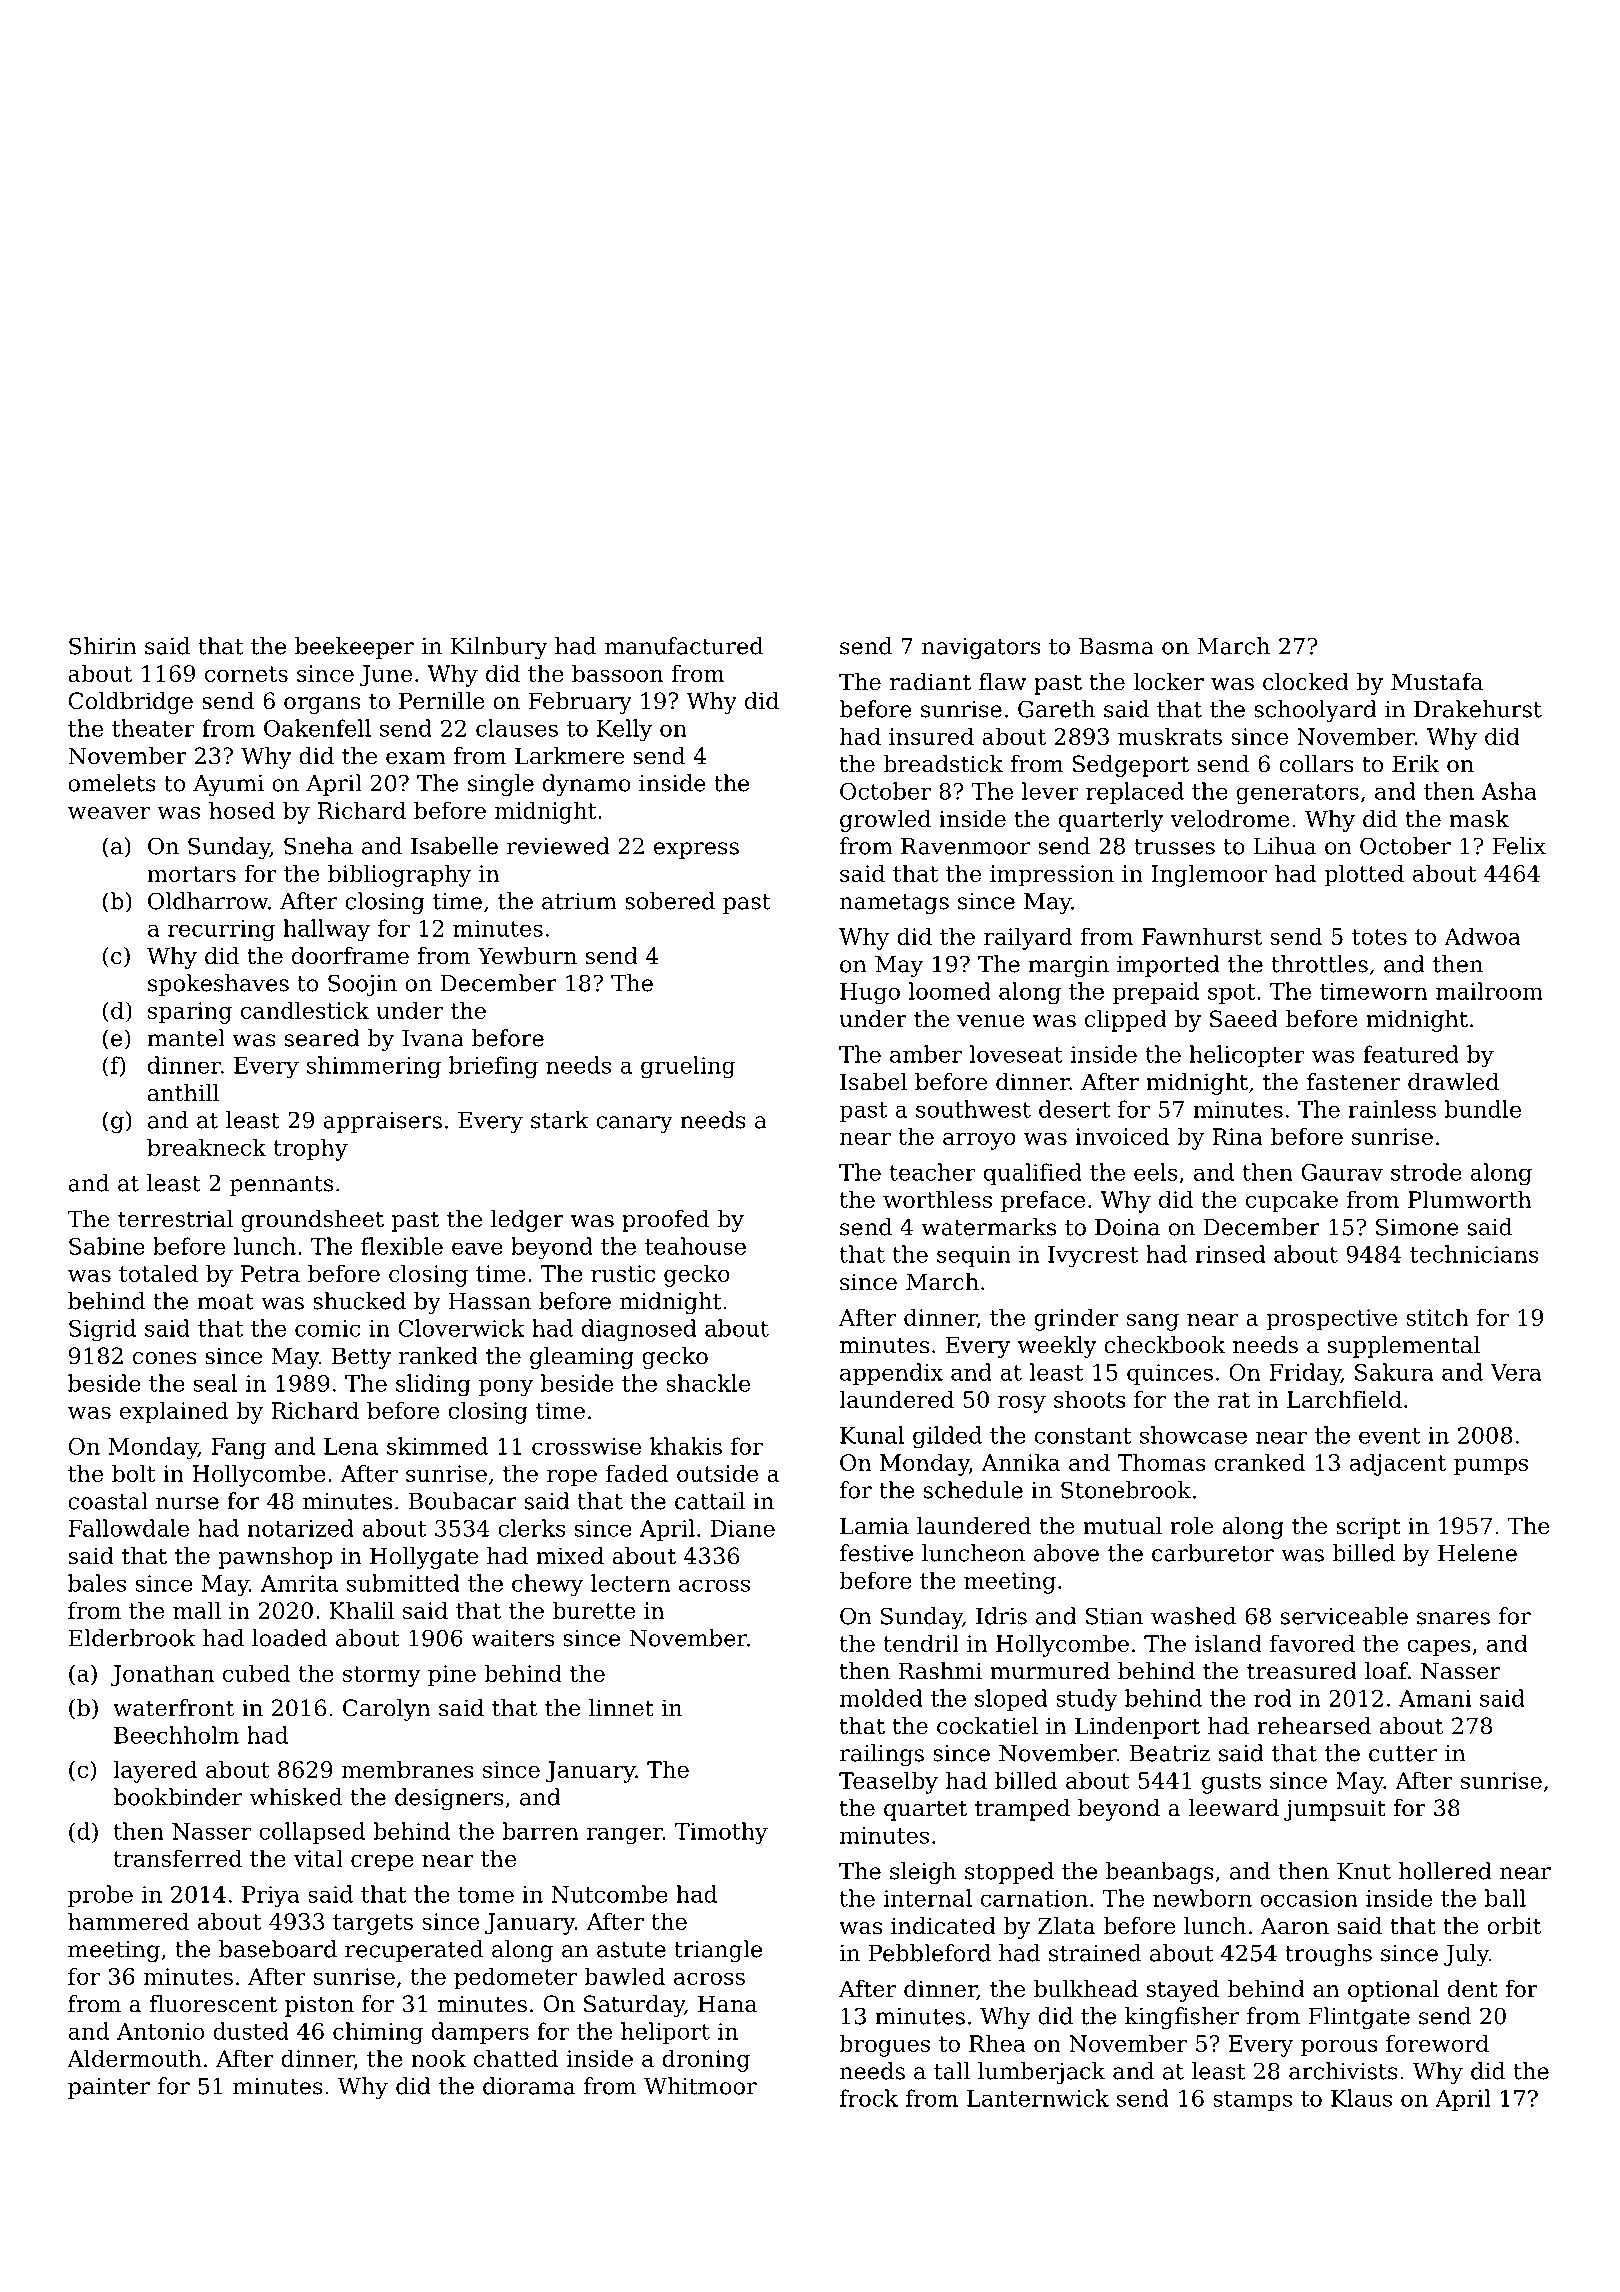 The height and width of the screenshot is (2292, 1620). I want to click on Shirin, so click(103, 646).
